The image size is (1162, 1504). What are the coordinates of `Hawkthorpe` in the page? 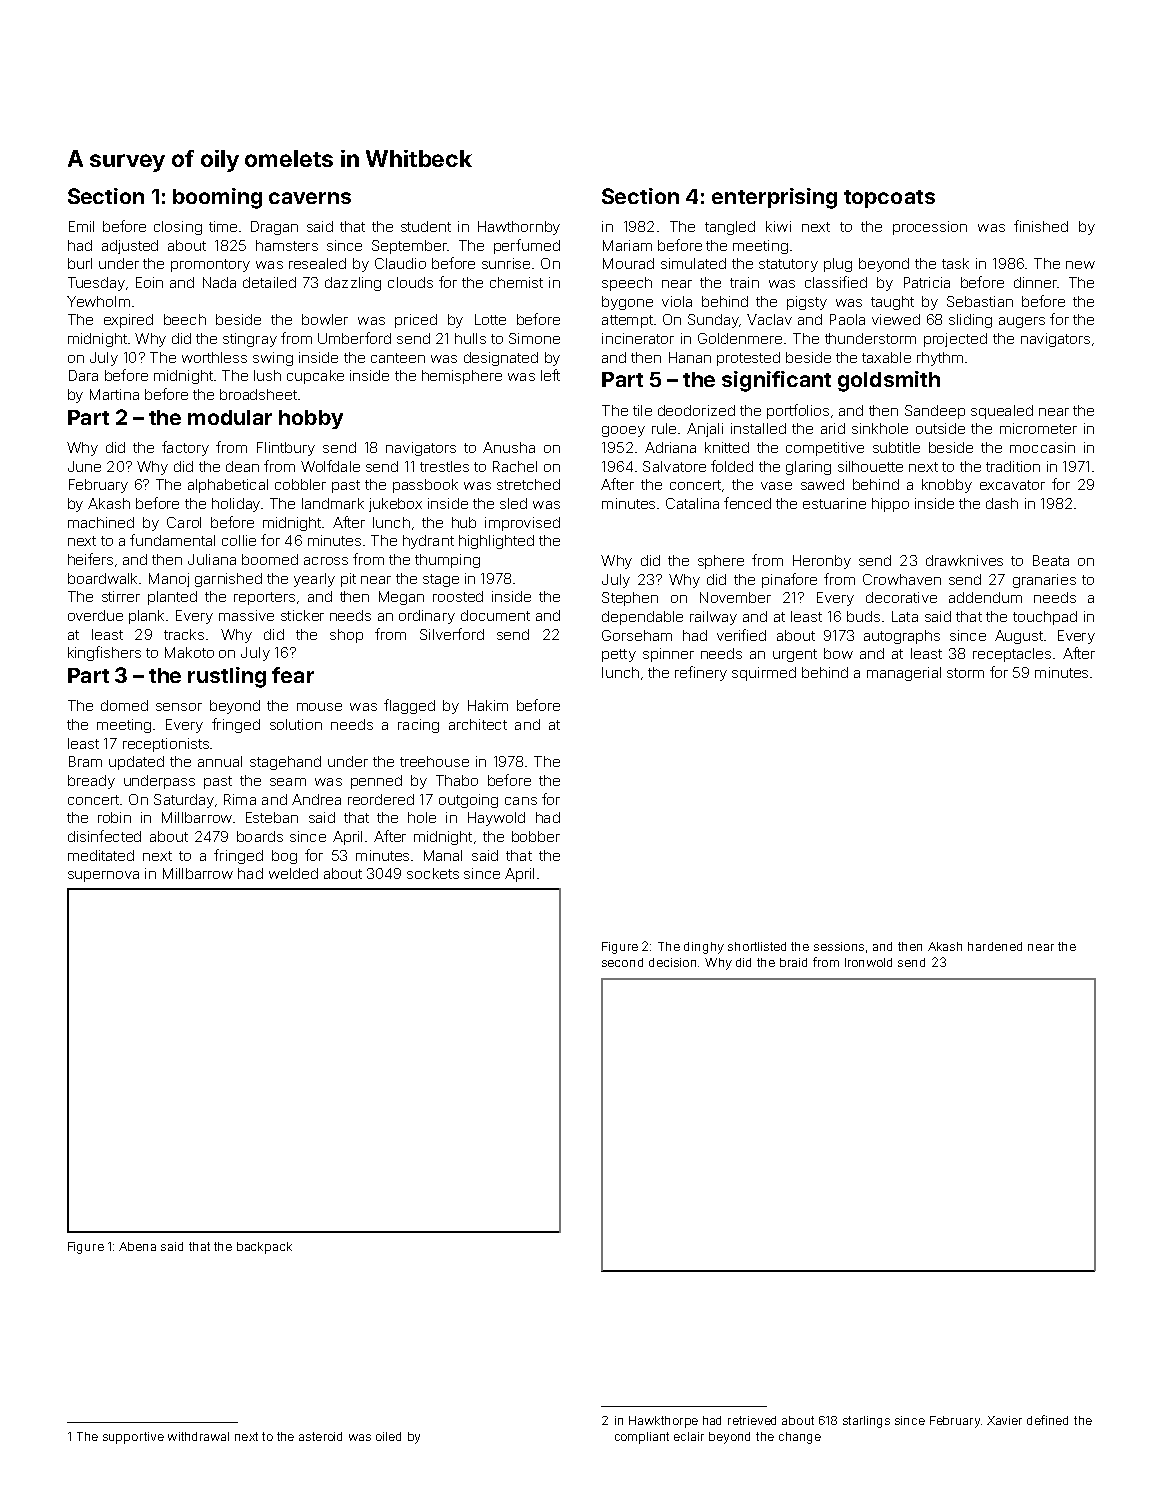 It's located at (663, 1422).
